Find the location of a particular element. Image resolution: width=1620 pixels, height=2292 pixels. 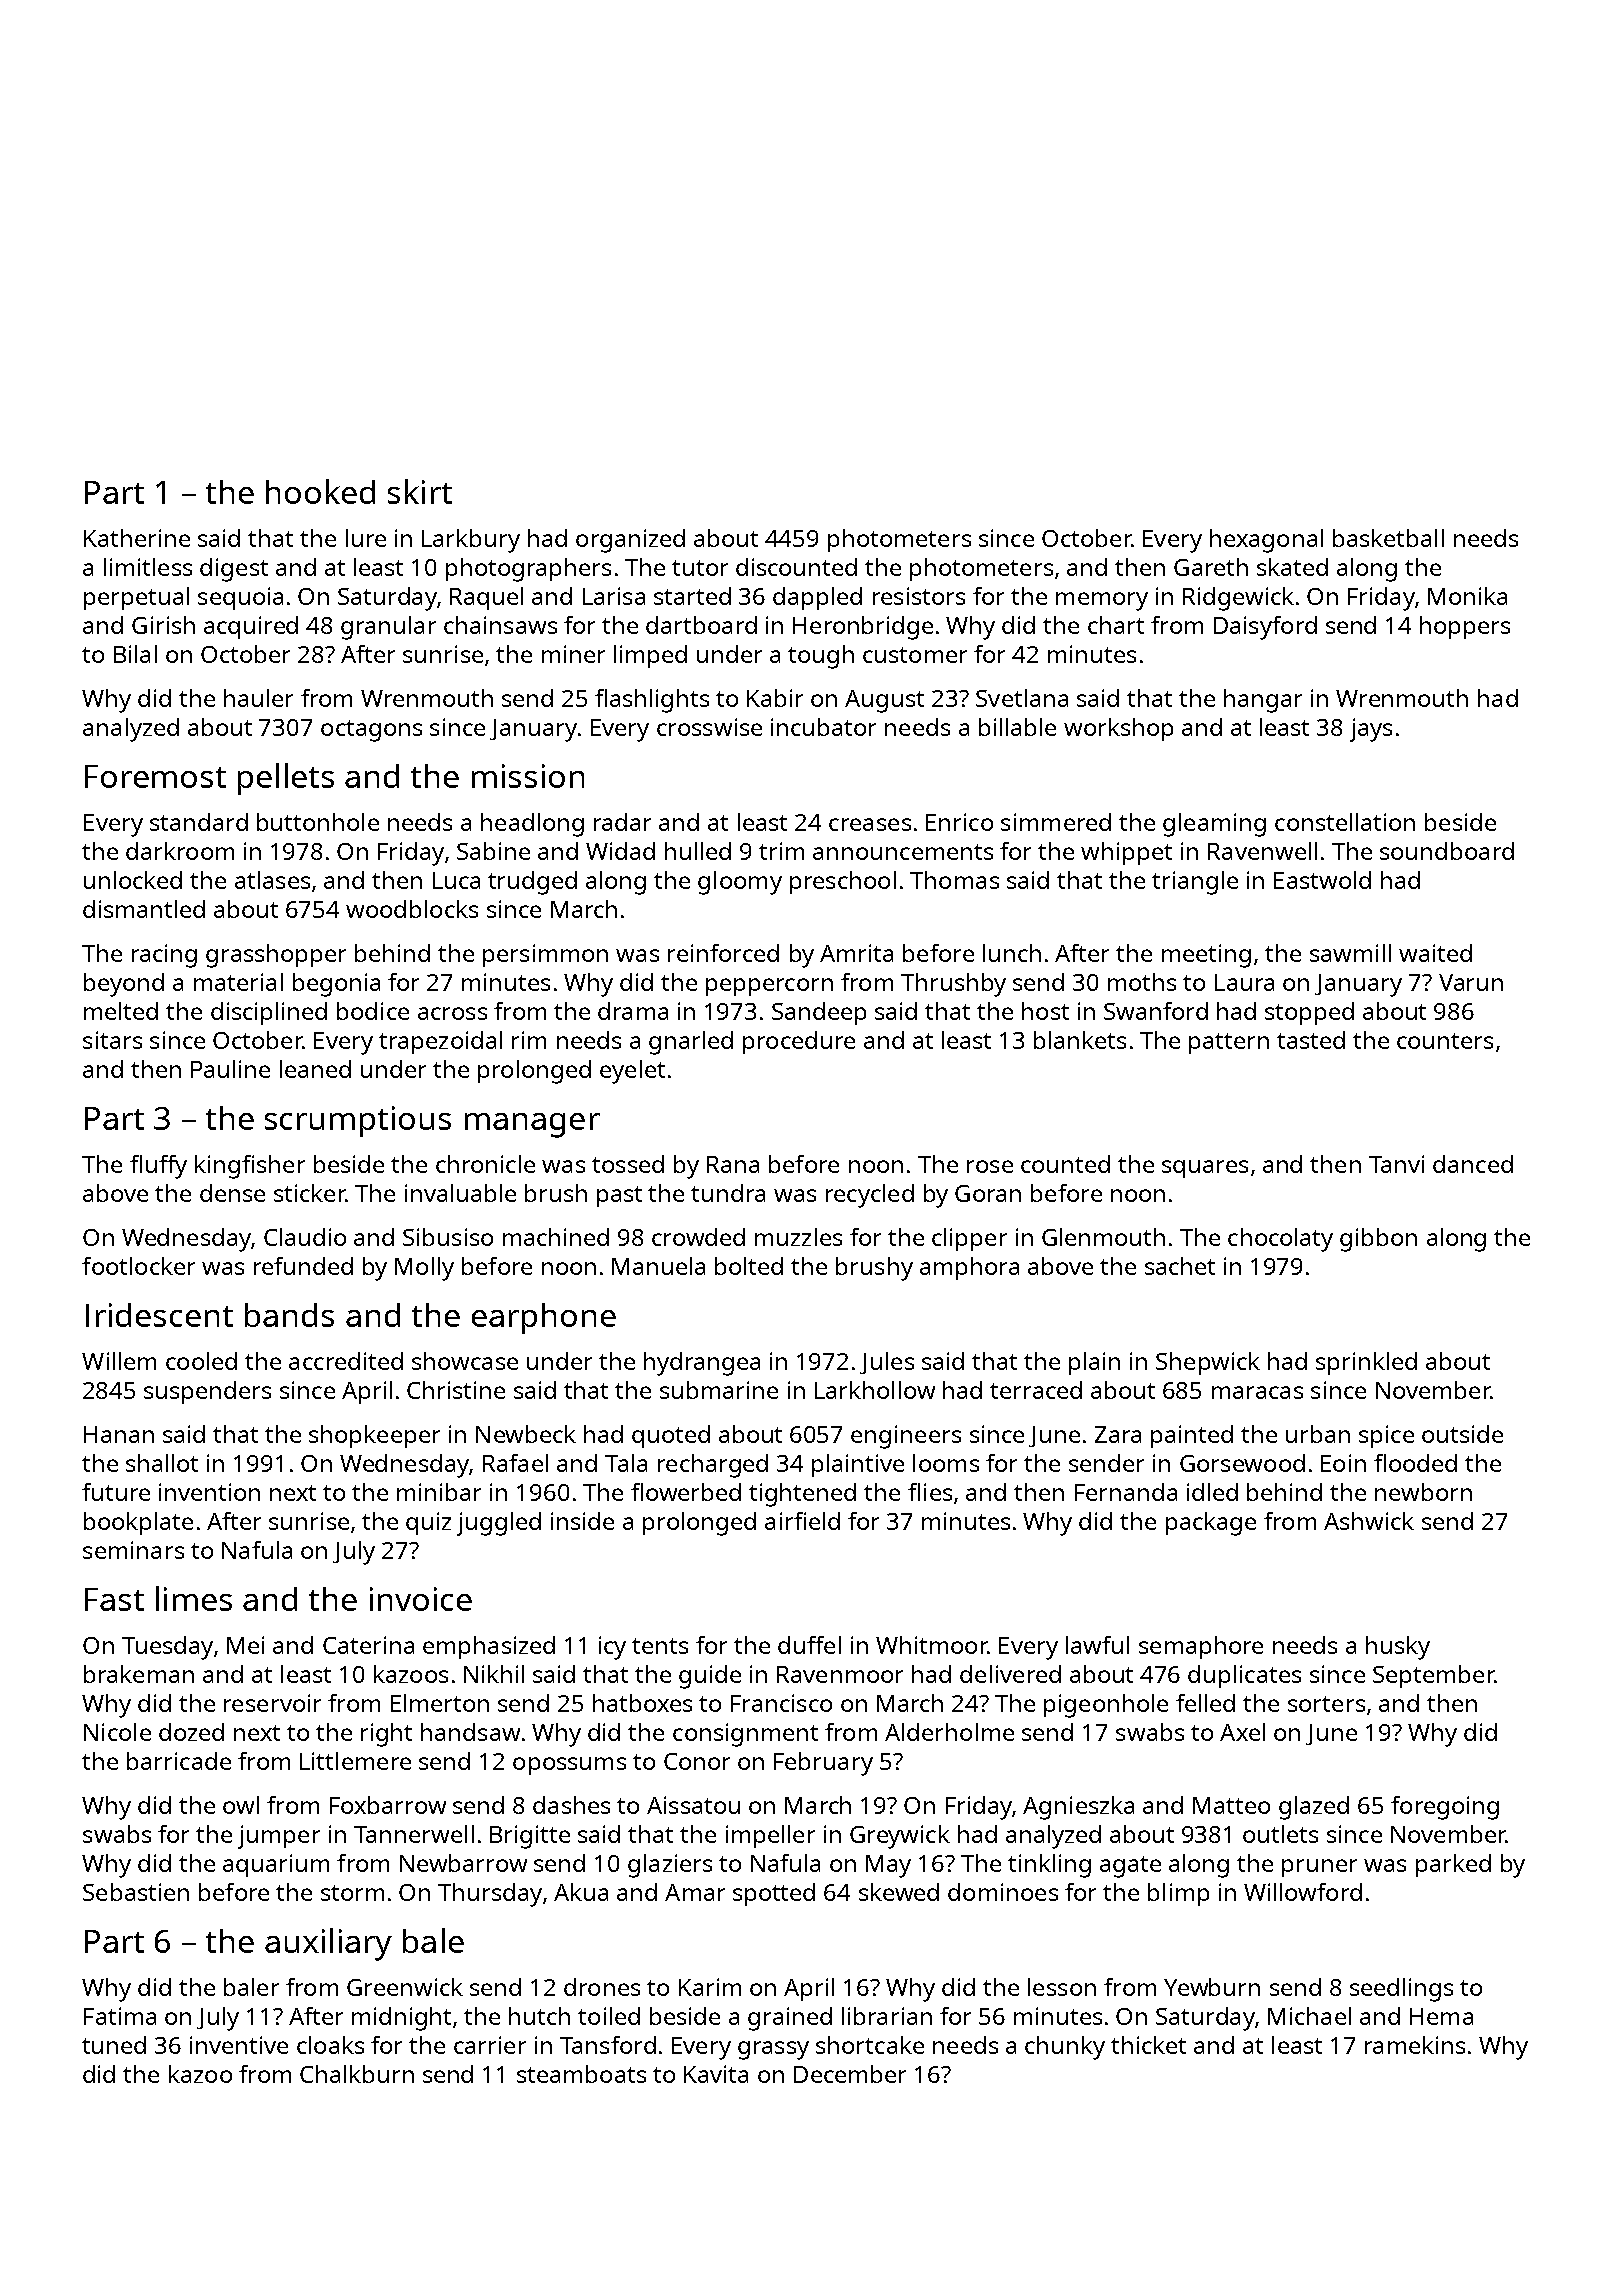

Sandeep is located at coordinates (819, 1013).
